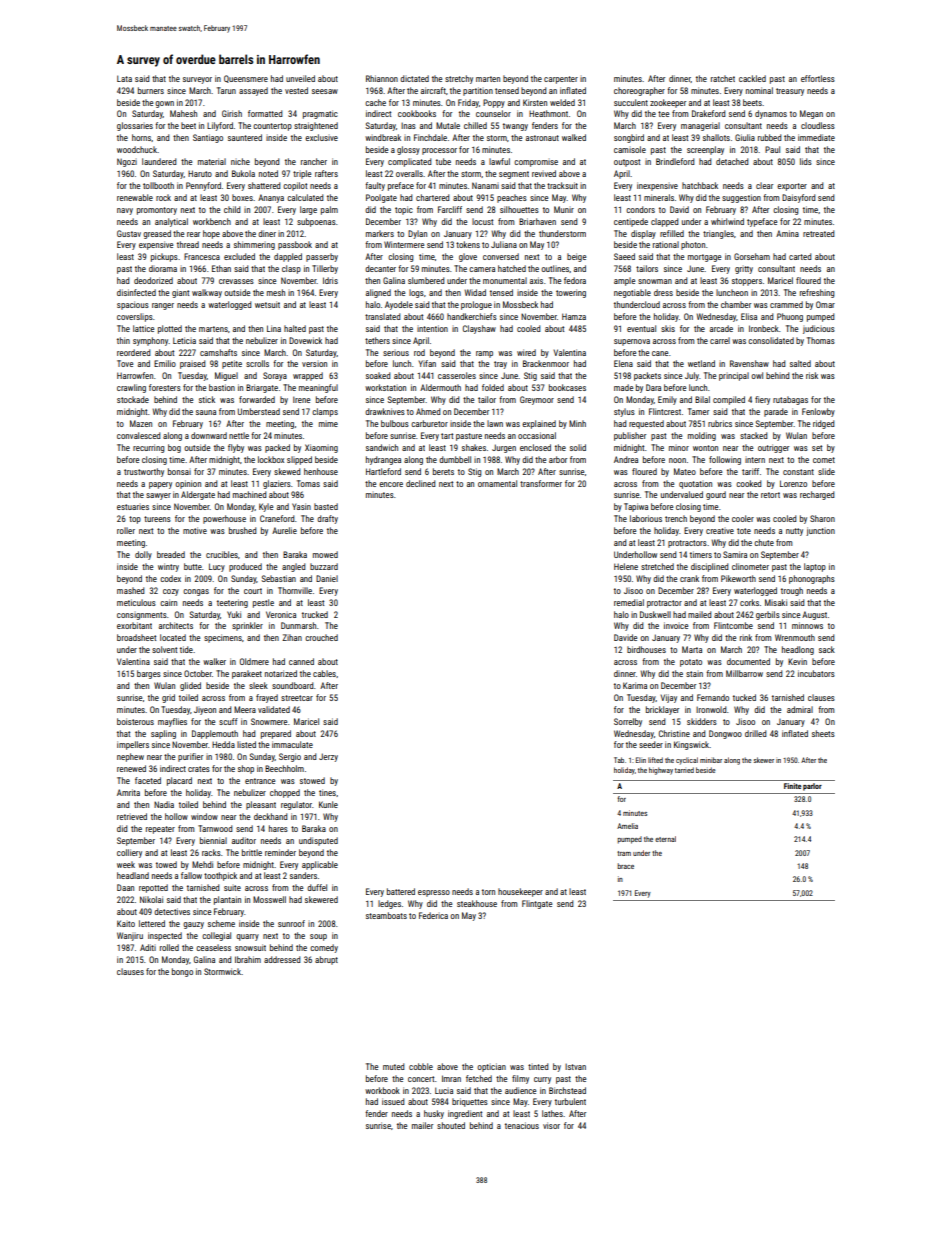 The height and width of the image is (1233, 952). Describe the element at coordinates (123, 340) in the image. I see `thin` at that location.
